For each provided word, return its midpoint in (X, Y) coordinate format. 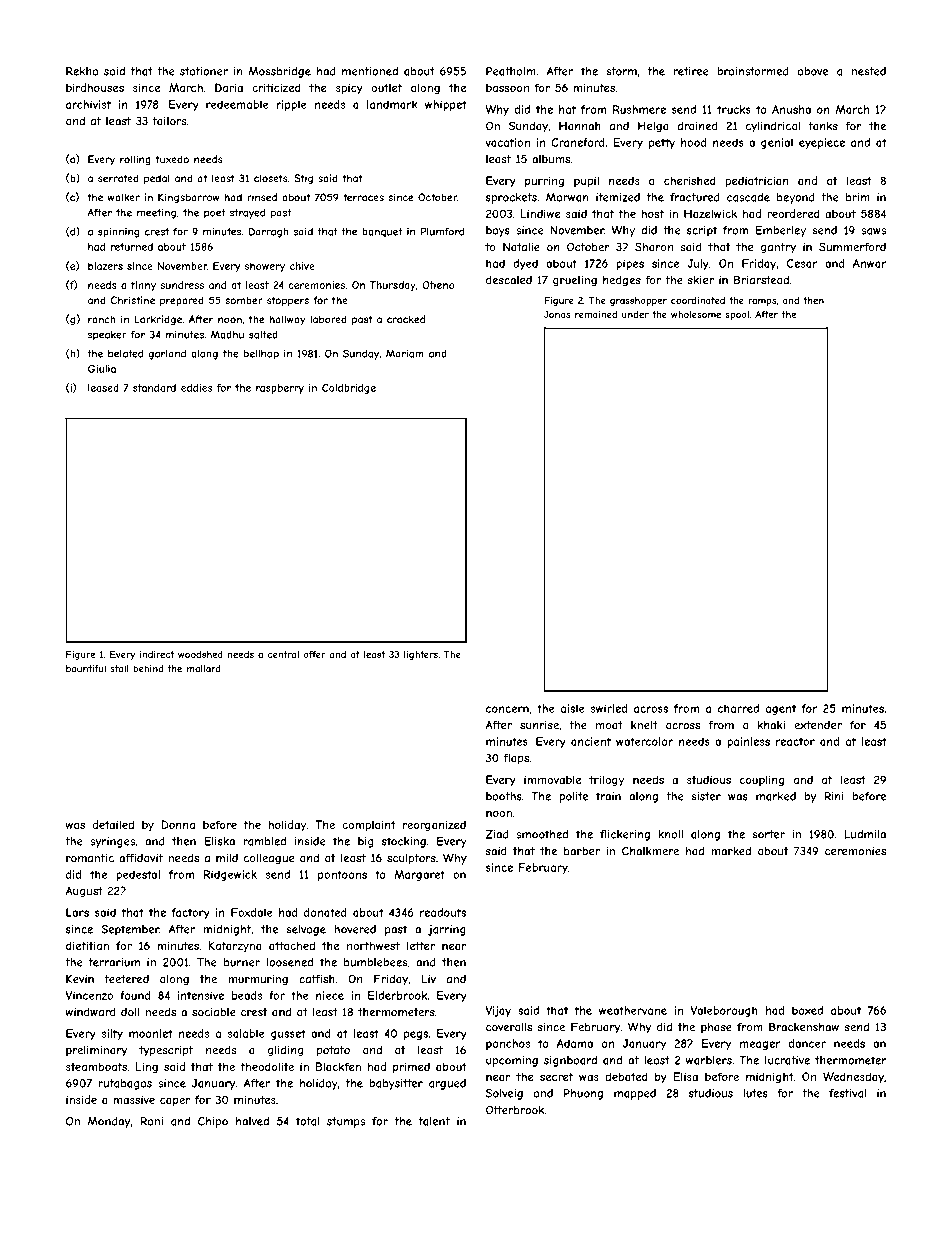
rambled (264, 841)
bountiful (86, 669)
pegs (416, 1035)
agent (781, 709)
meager (760, 1045)
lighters (421, 655)
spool (737, 315)
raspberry (280, 389)
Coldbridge (349, 389)
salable (246, 1033)
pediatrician (757, 181)
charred (738, 708)
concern (507, 709)
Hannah (580, 126)
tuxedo (172, 159)
